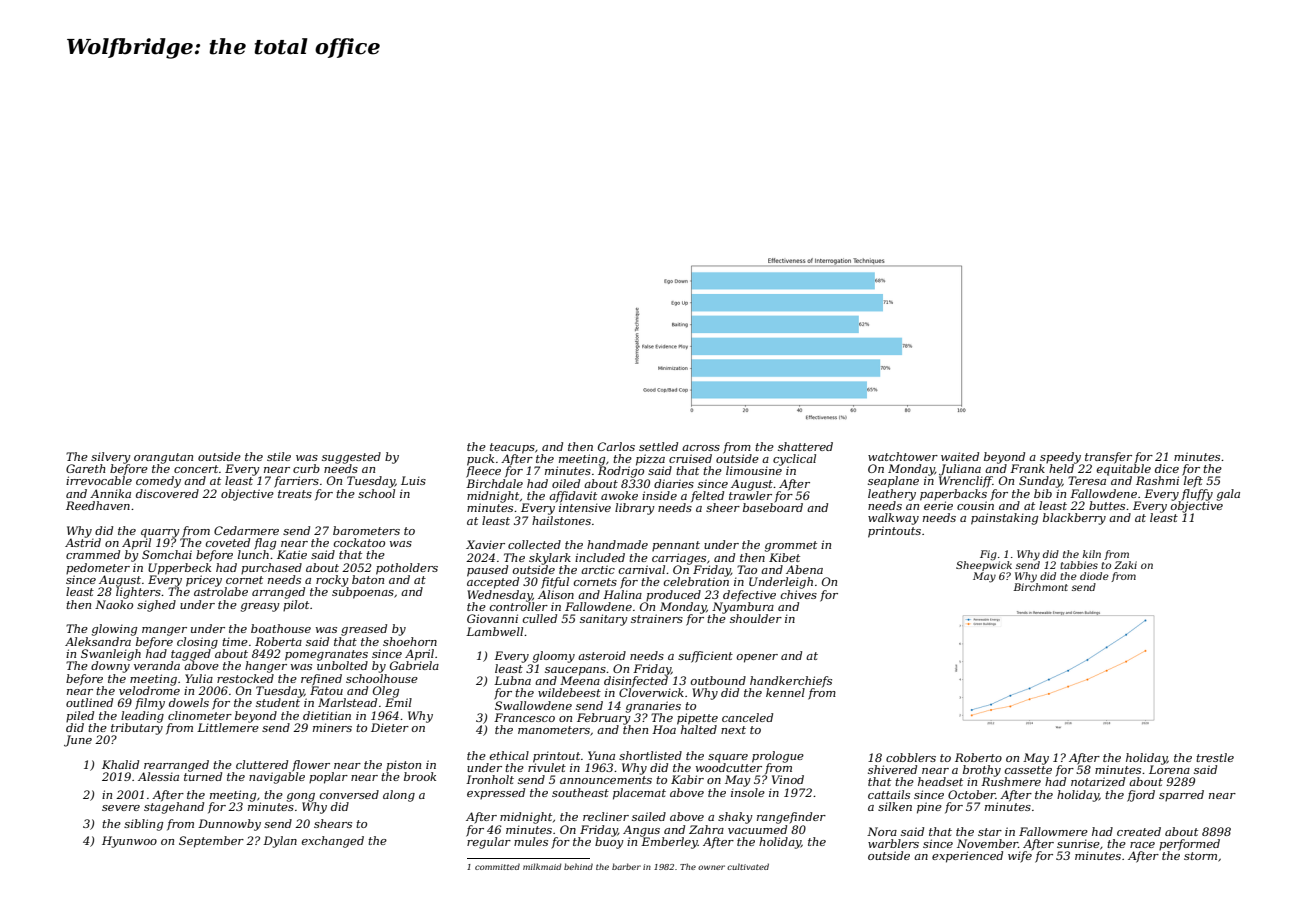 This page has width=1308, height=924. What do you see at coordinates (788, 779) in the page?
I see `Vinod` at bounding box center [788, 779].
